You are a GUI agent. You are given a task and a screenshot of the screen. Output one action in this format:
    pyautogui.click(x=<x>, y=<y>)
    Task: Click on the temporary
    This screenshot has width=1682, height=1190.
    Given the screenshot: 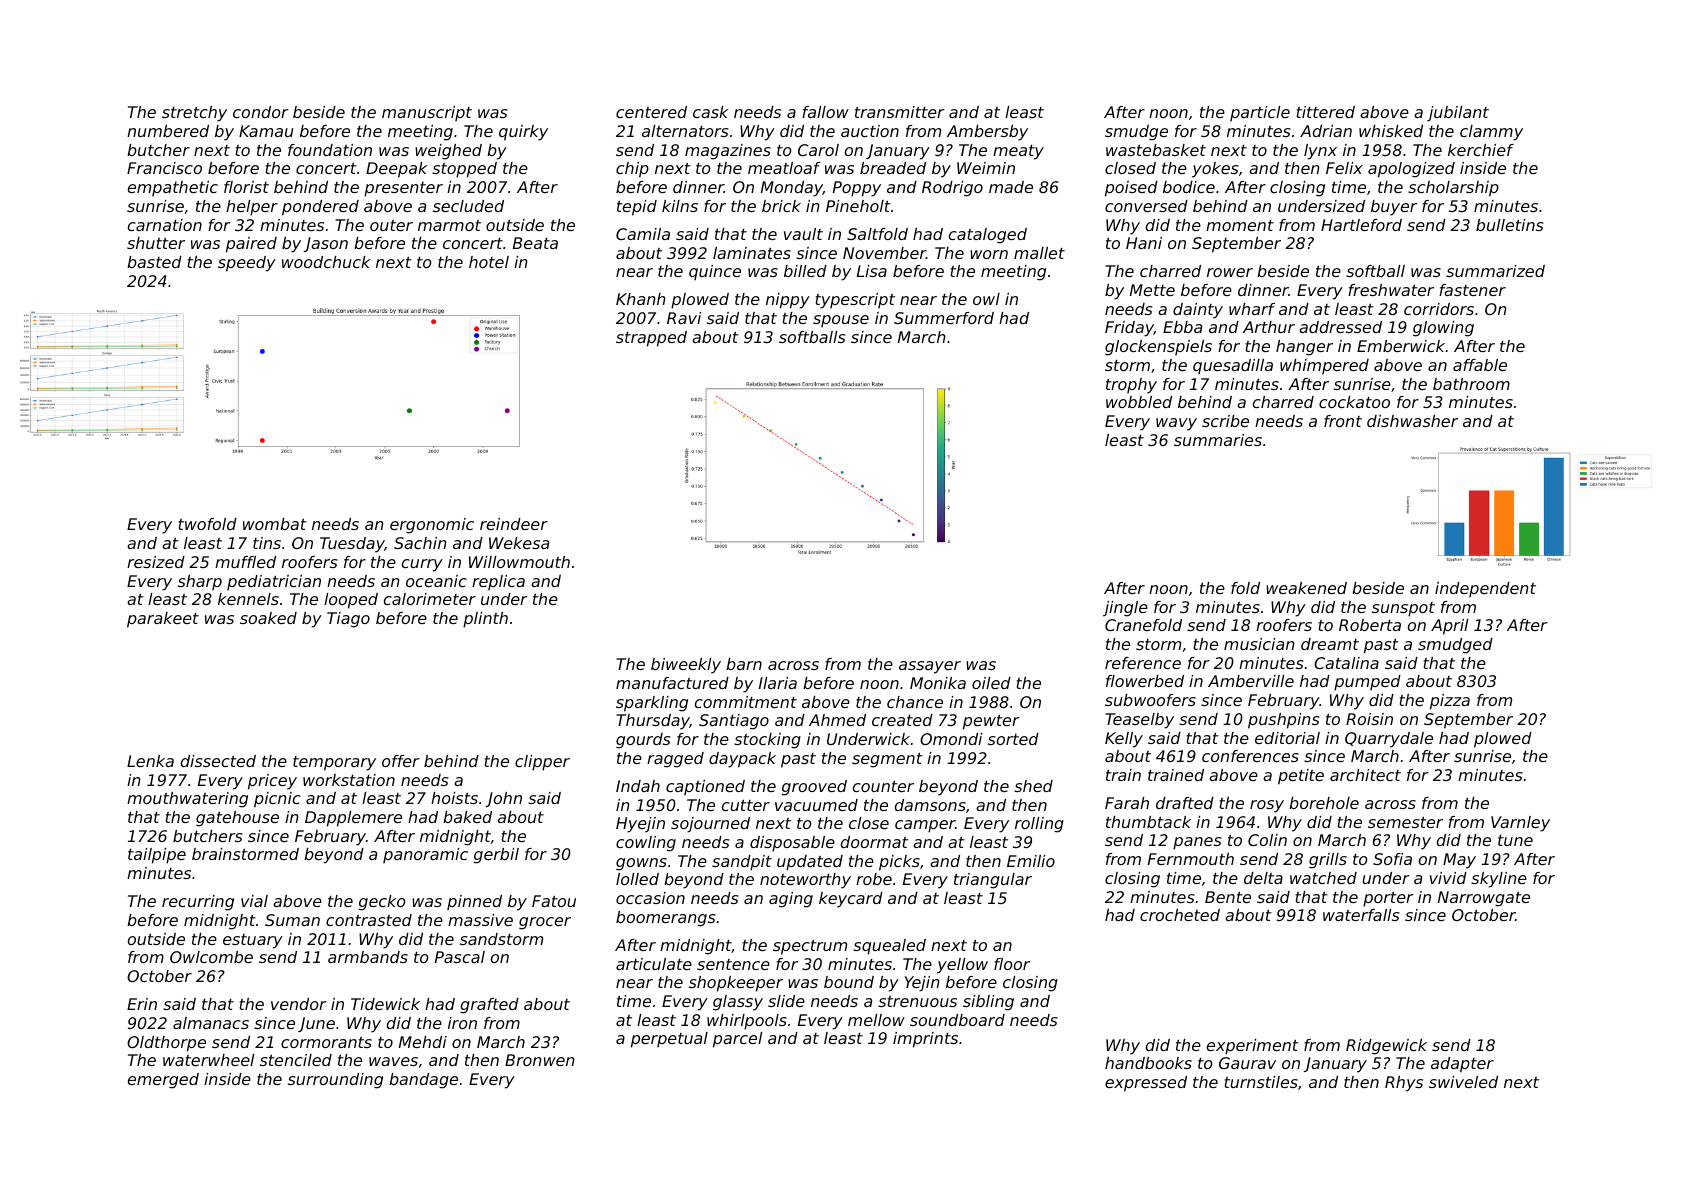 What is the action you would take?
    pyautogui.click(x=334, y=763)
